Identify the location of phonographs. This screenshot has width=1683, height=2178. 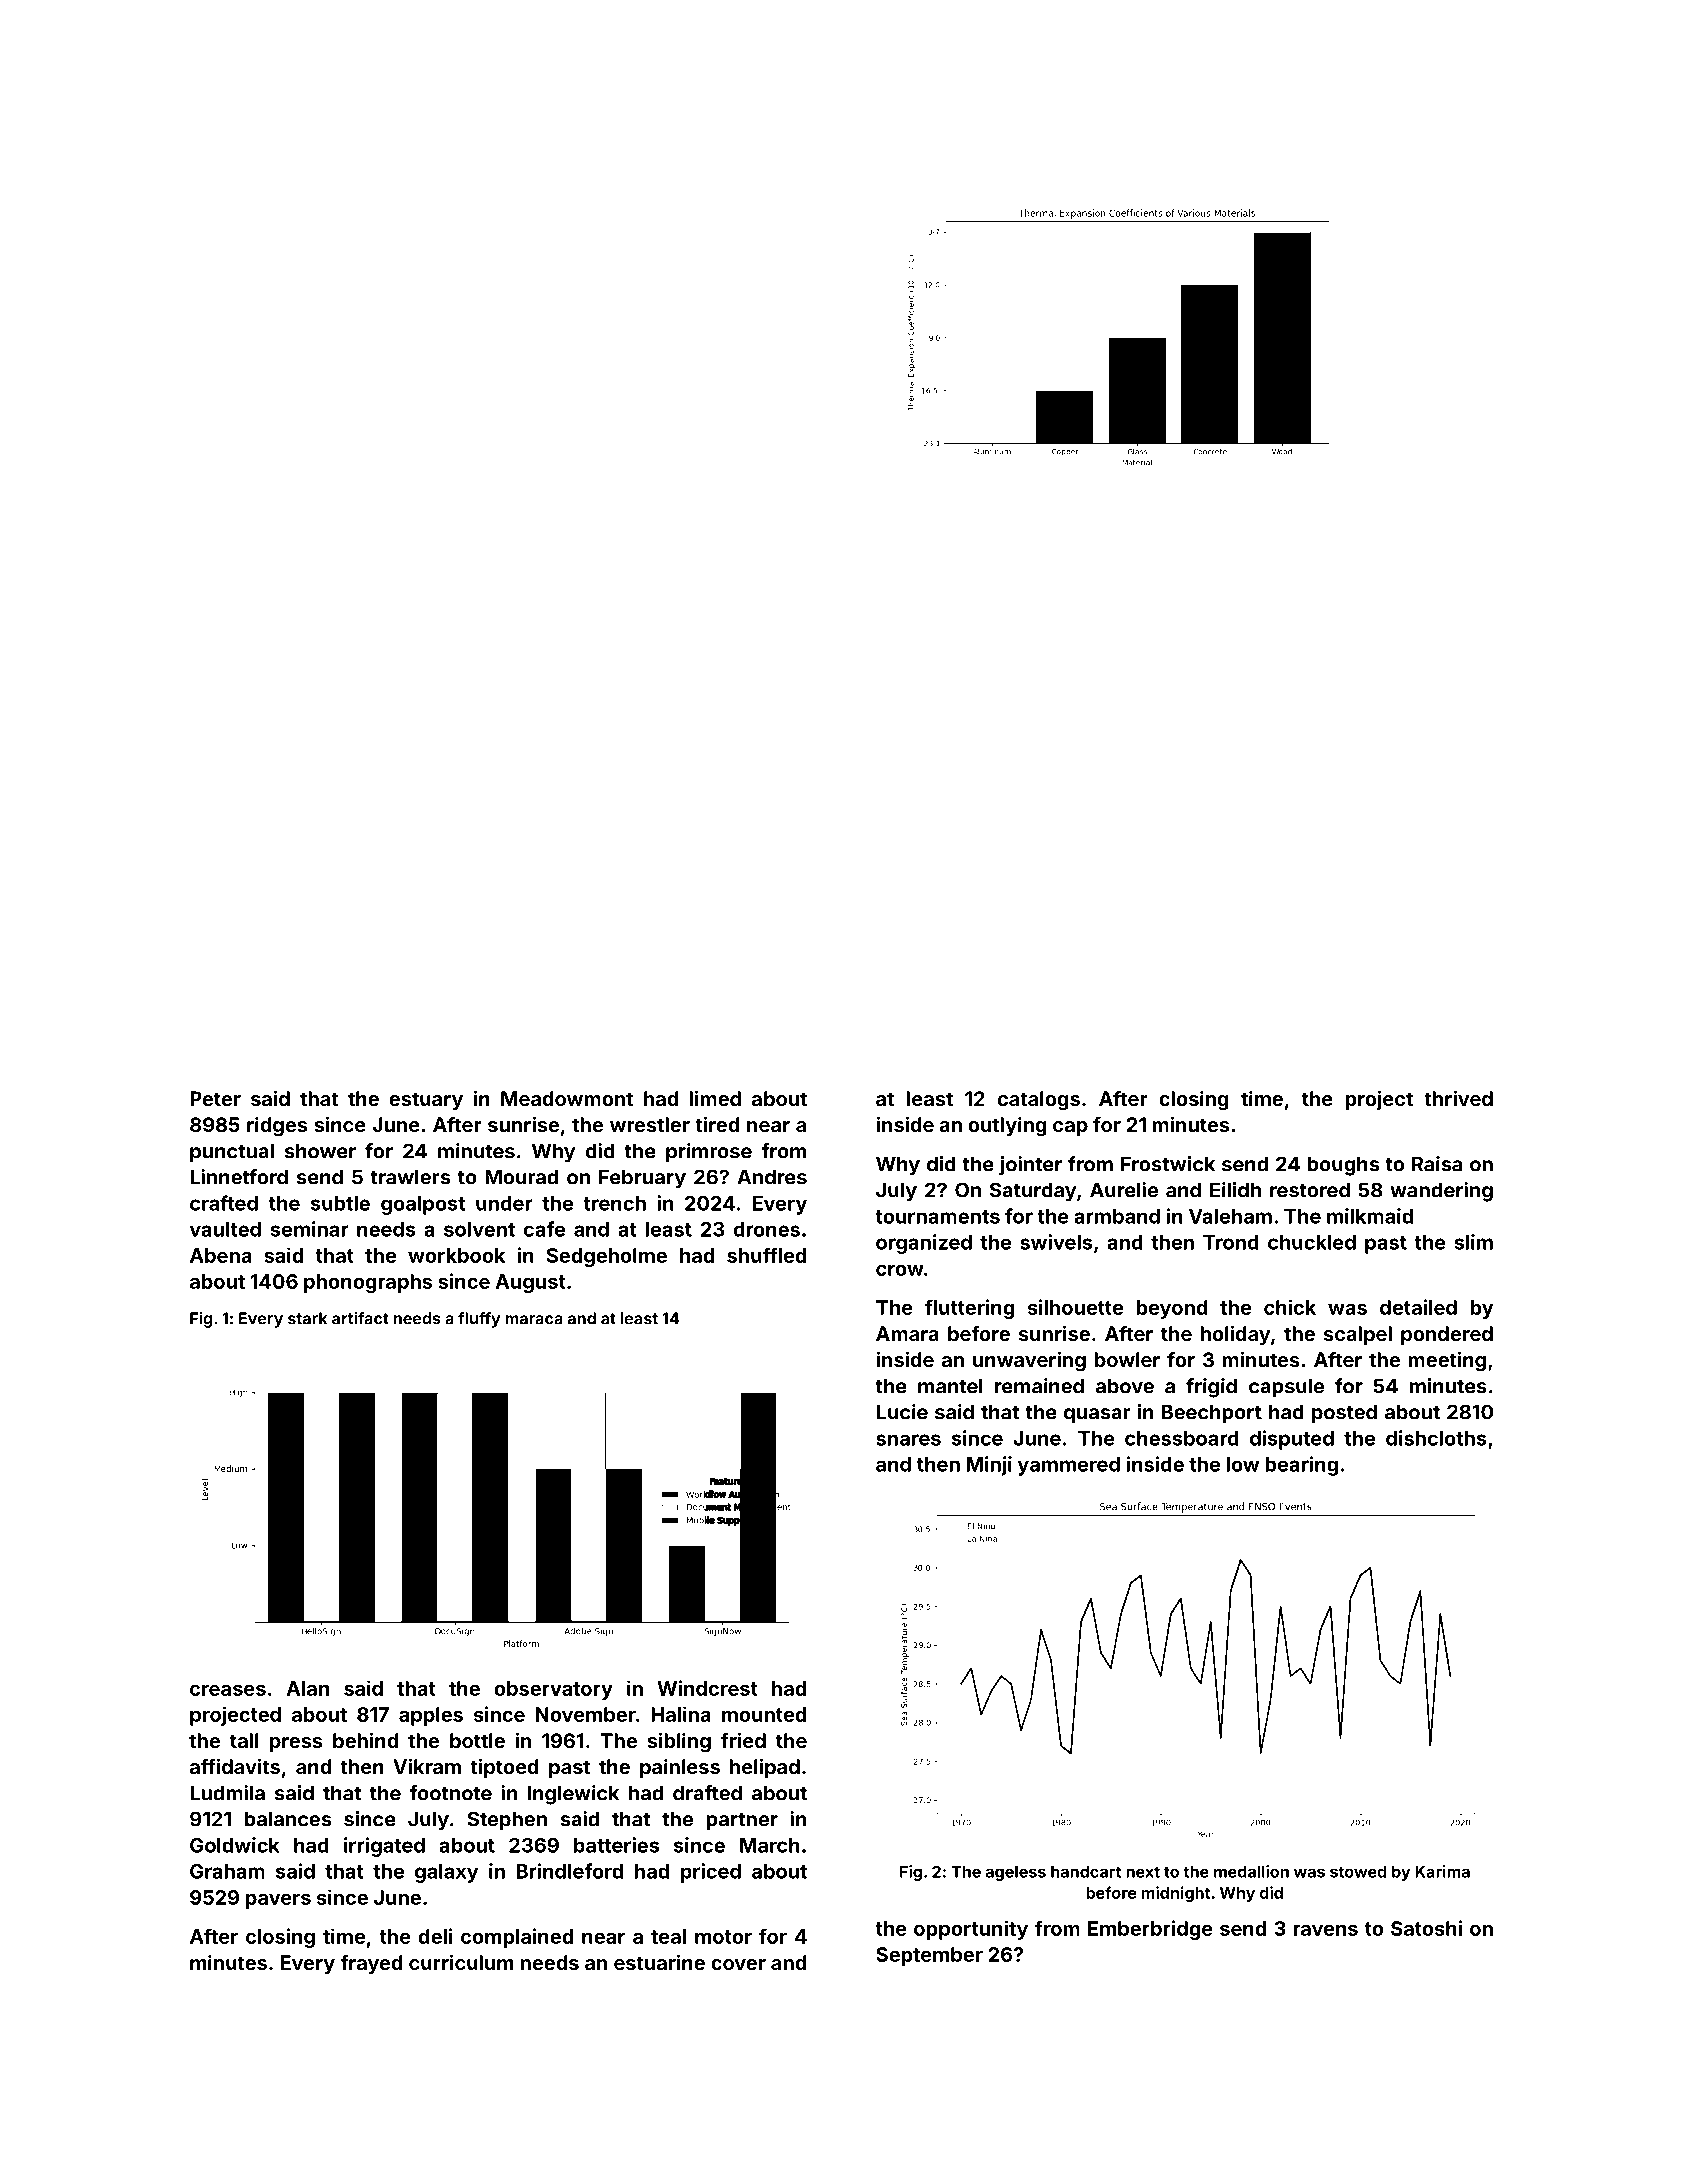
(368, 1283).
